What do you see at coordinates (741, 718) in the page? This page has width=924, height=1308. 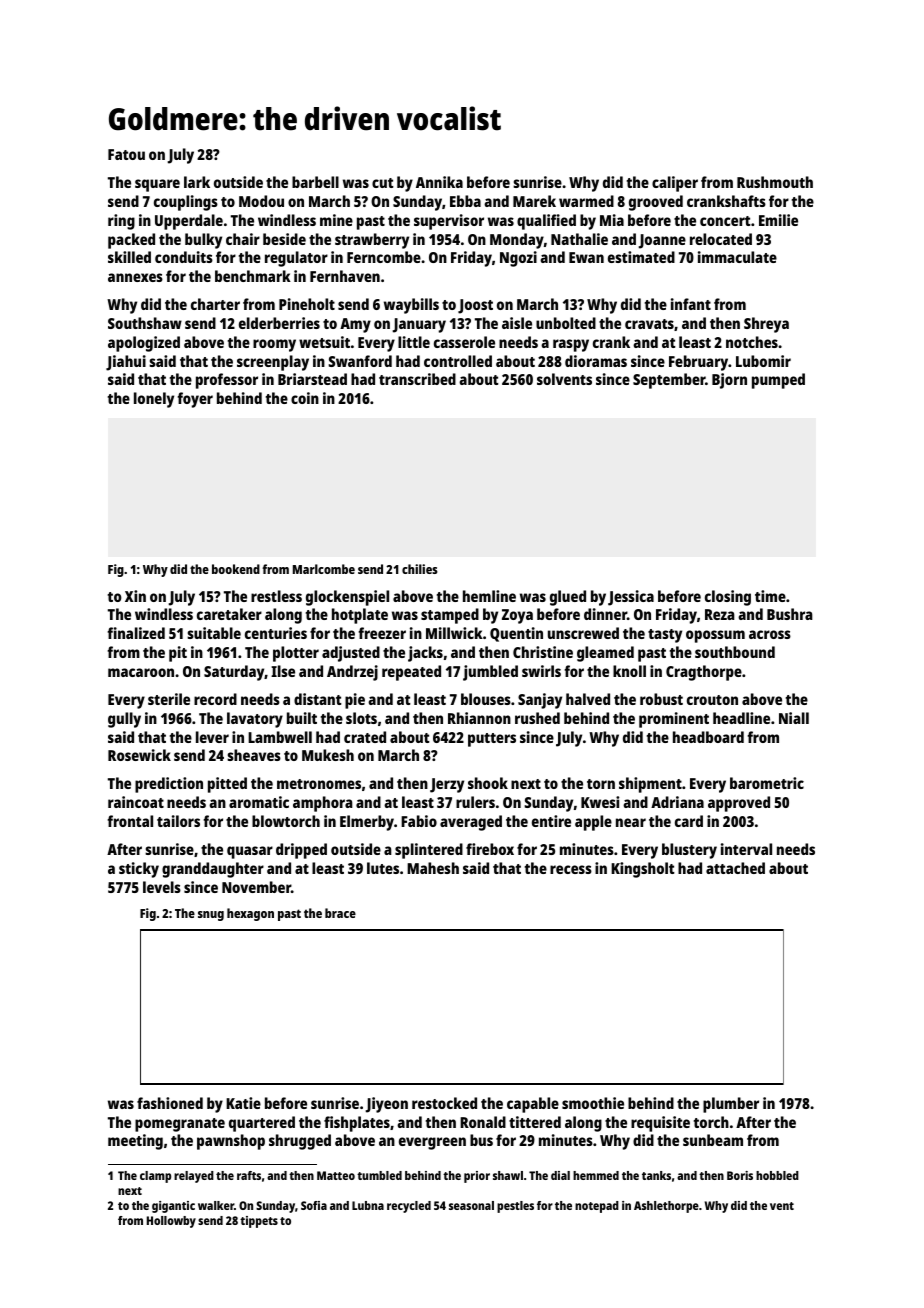 I see `headline` at bounding box center [741, 718].
